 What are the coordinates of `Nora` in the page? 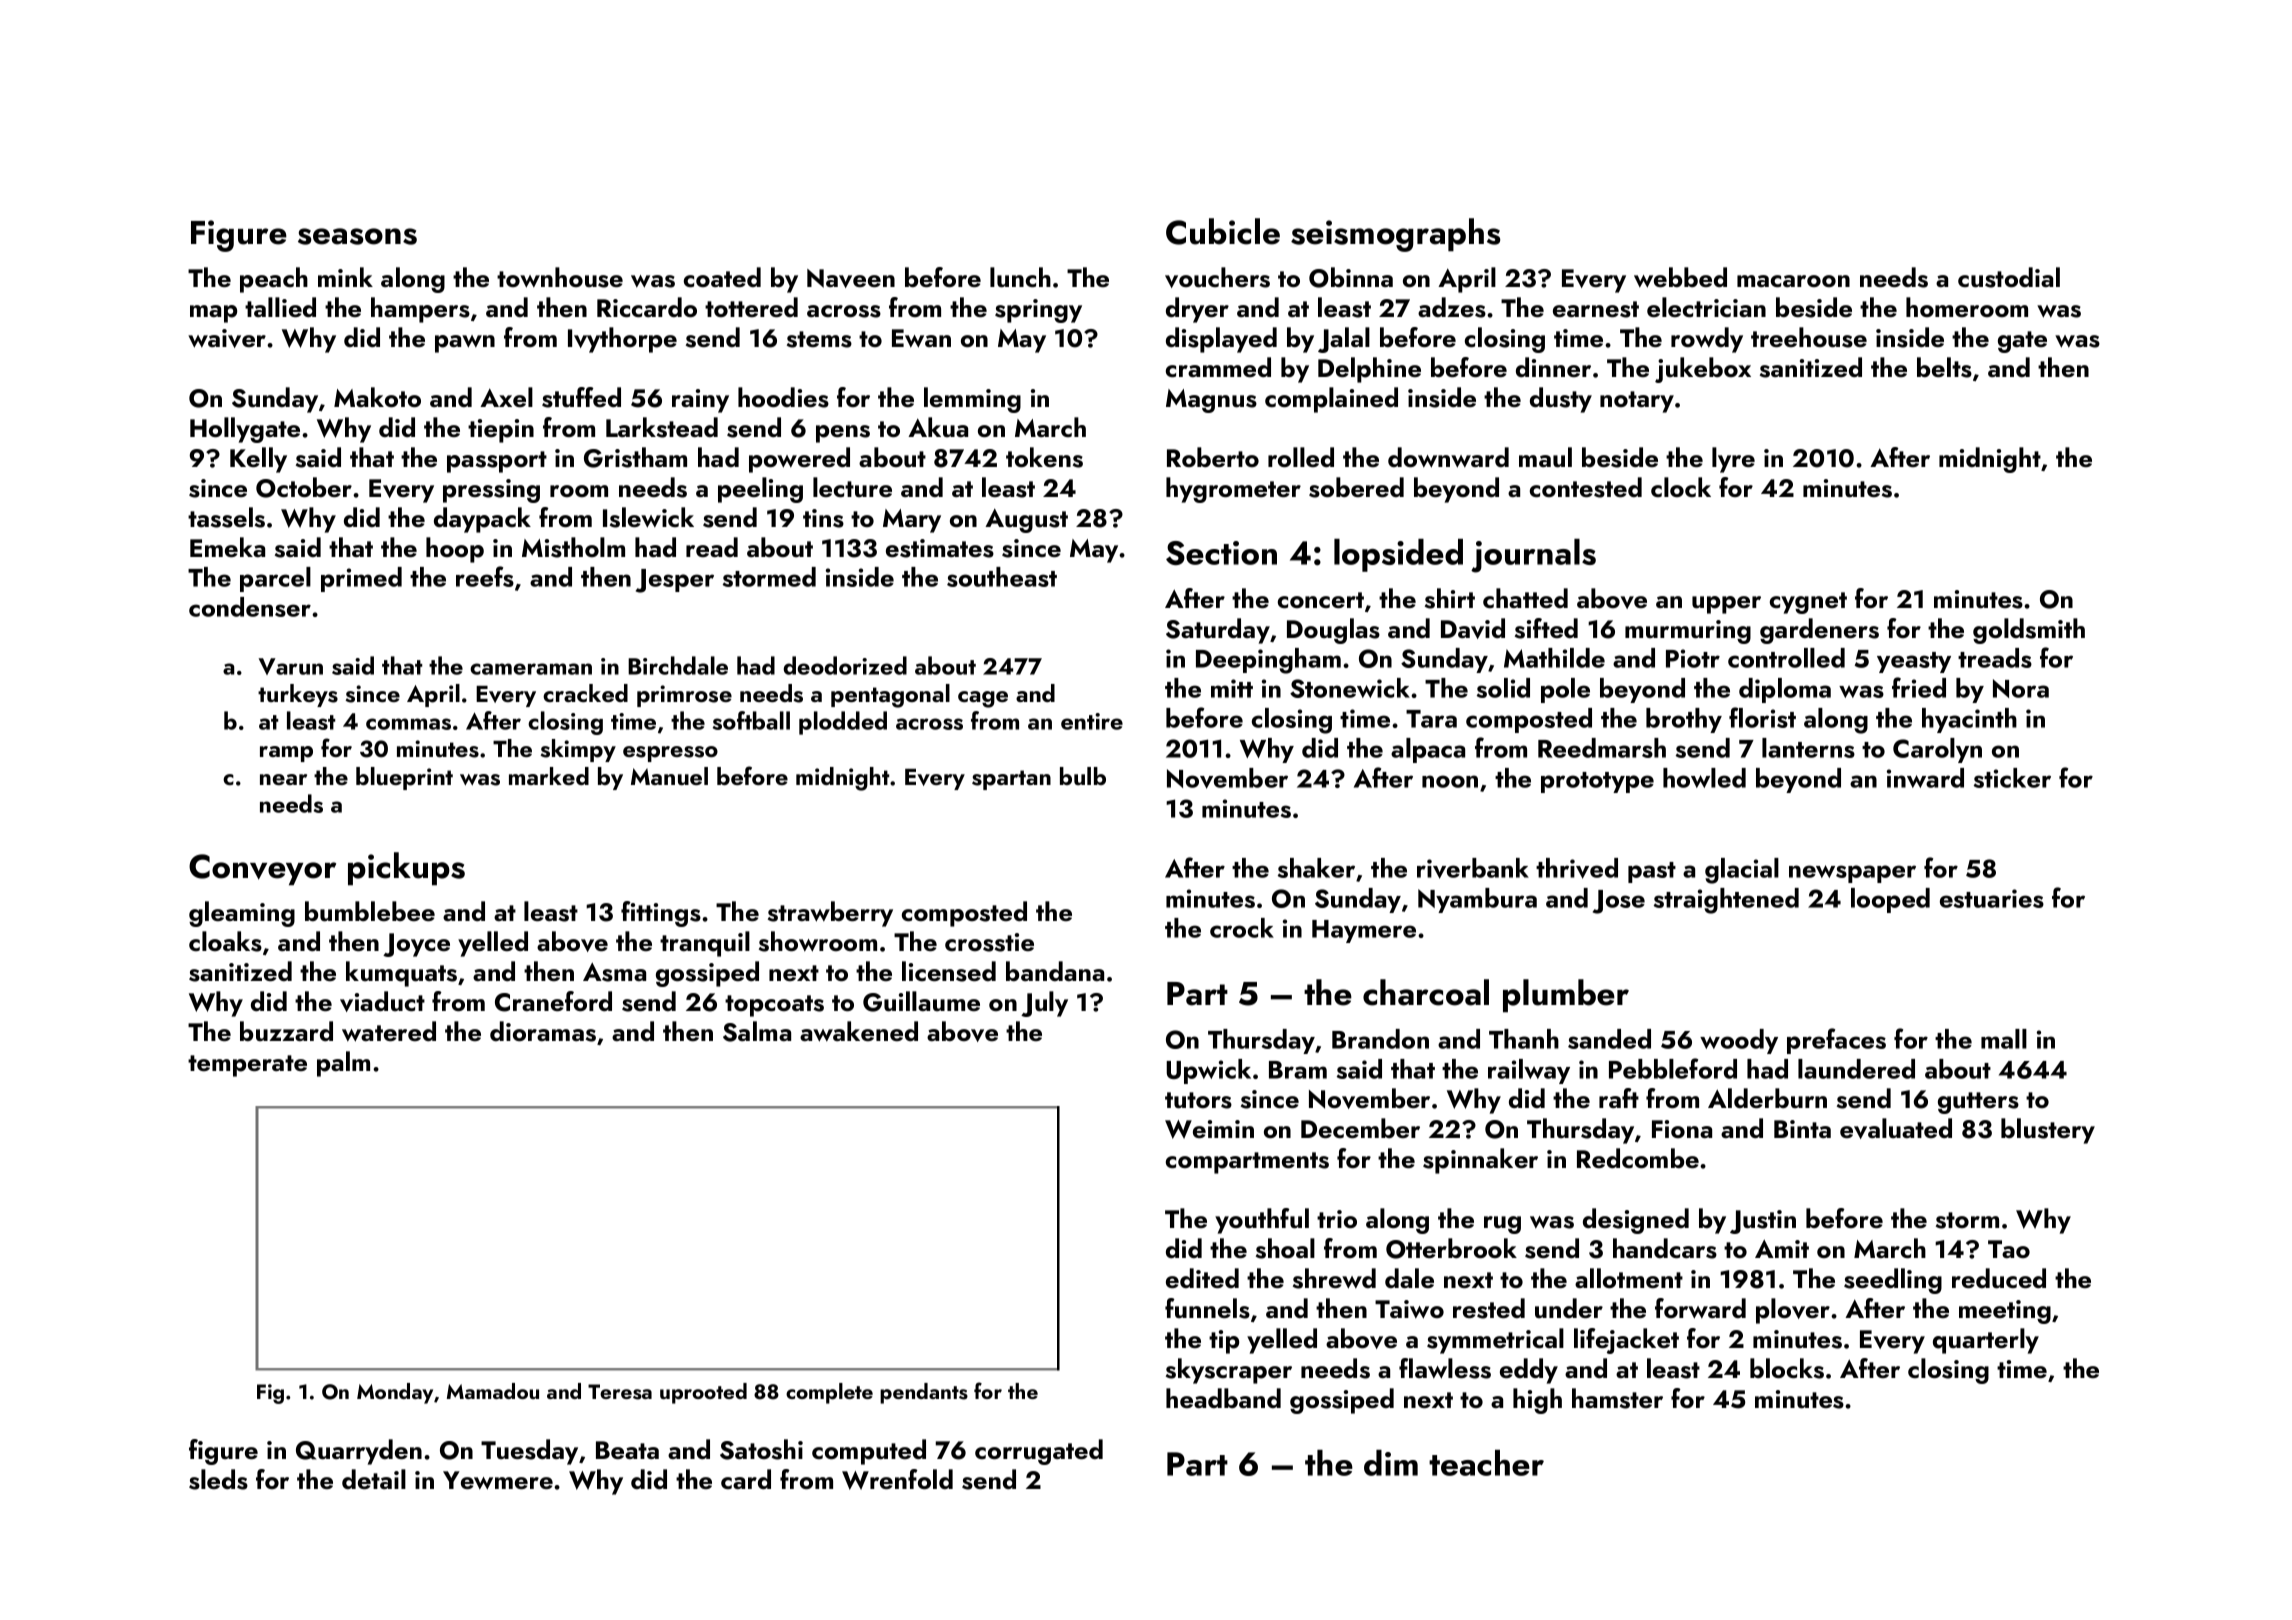 It's located at (2021, 688).
